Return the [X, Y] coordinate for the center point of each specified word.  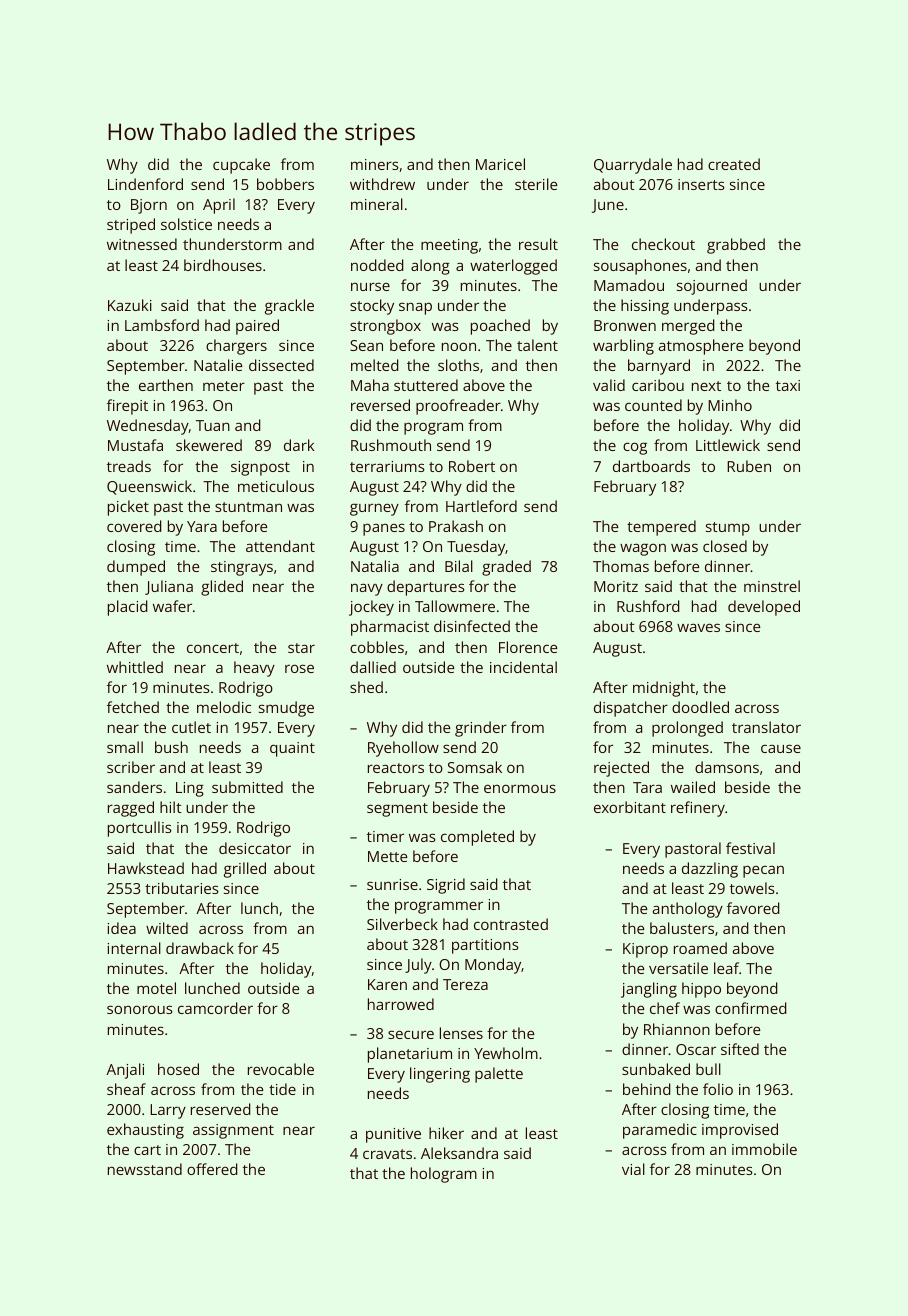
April [219, 206]
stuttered [426, 385]
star [301, 648]
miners [375, 164]
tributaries [182, 888]
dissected [281, 365]
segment [397, 810]
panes [384, 529]
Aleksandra [459, 1153]
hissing [645, 307]
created [734, 164]
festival [750, 848]
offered [212, 1169]
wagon [643, 549]
